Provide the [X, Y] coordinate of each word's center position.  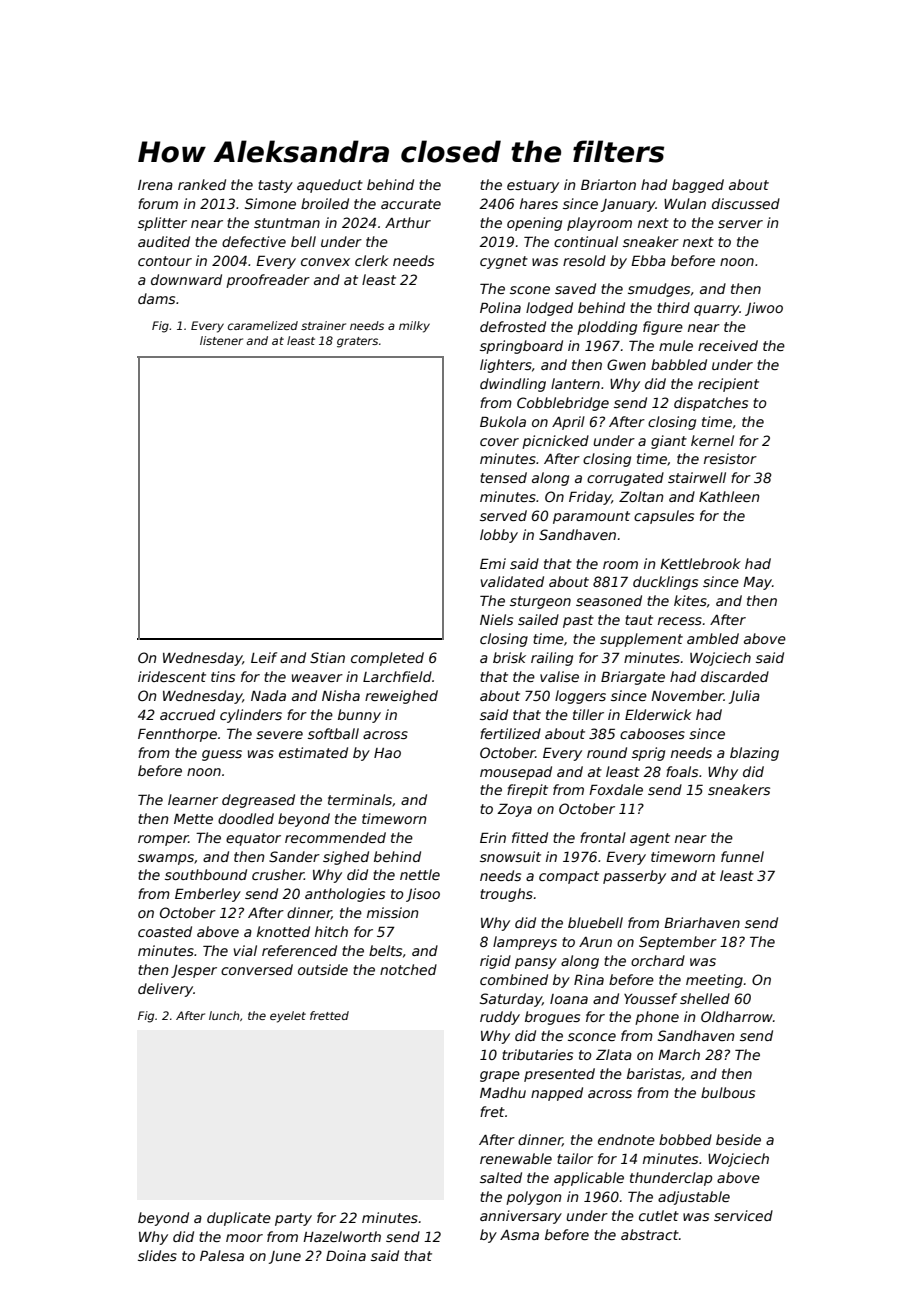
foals [682, 771]
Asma [519, 1235]
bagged [698, 186]
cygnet [504, 262]
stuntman [287, 223]
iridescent [172, 676]
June [285, 1257]
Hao [387, 753]
